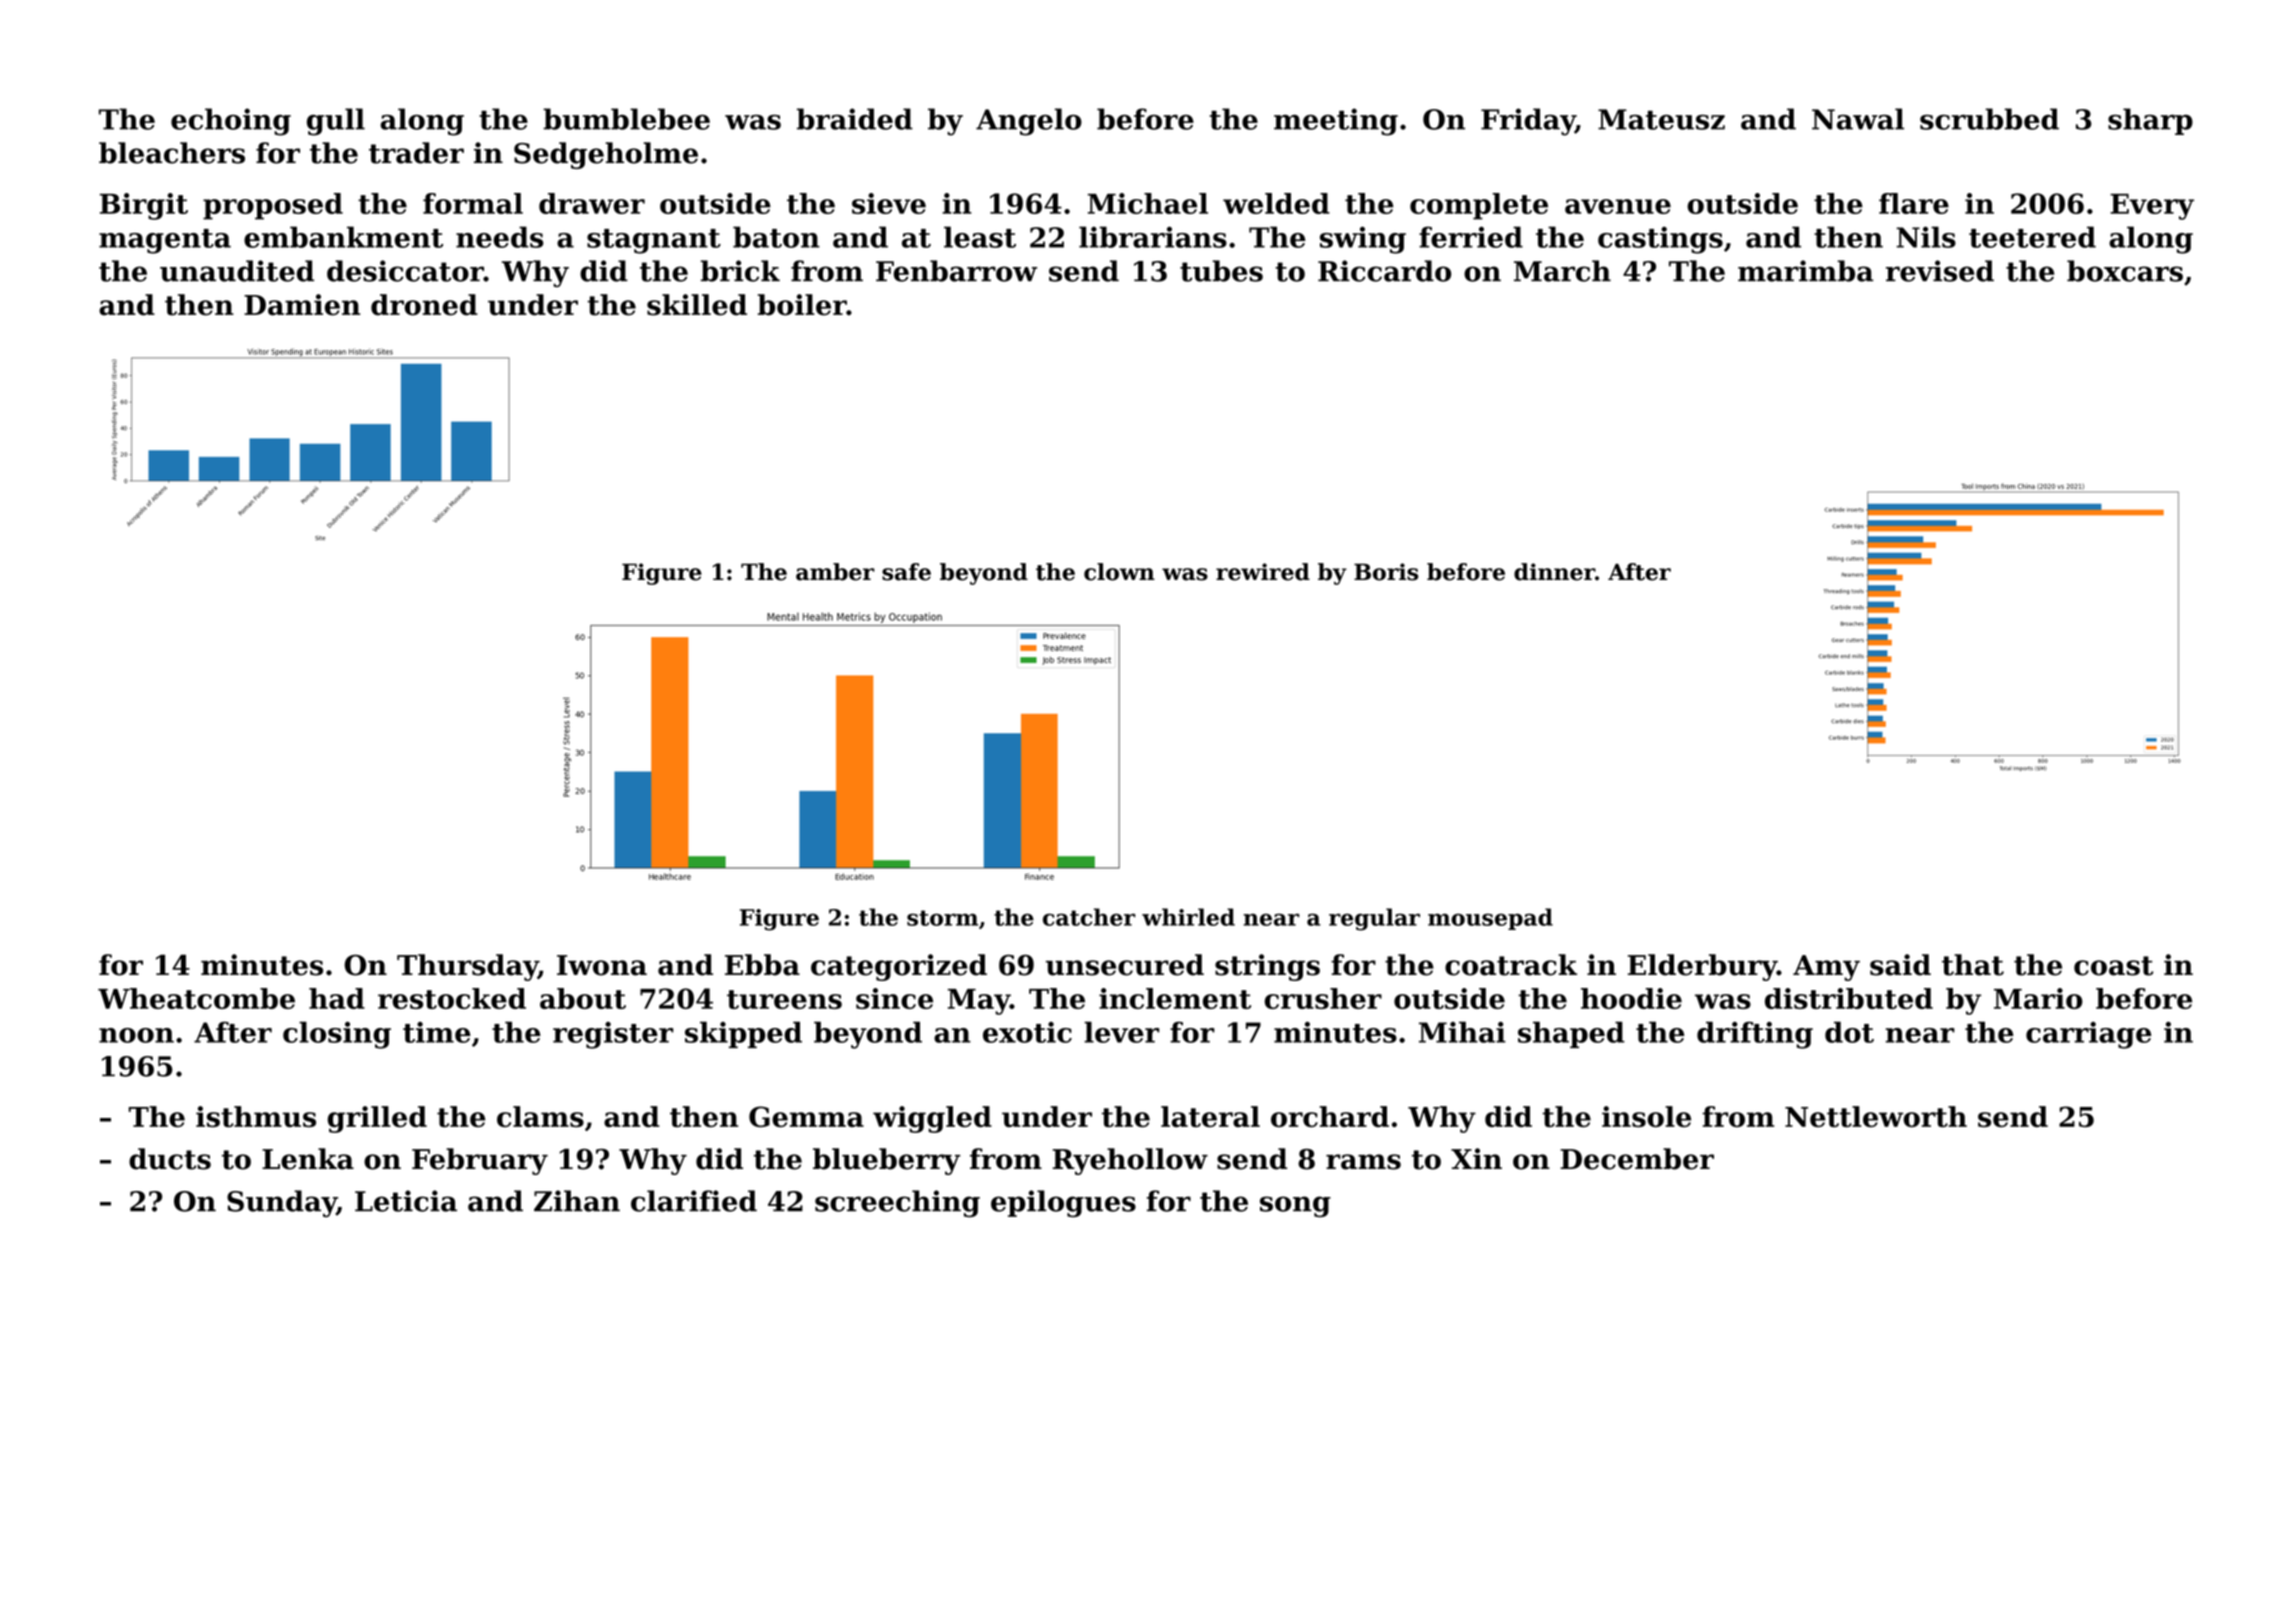 The image size is (2292, 1620). What do you see at coordinates (906, 572) in the document?
I see `safe` at bounding box center [906, 572].
